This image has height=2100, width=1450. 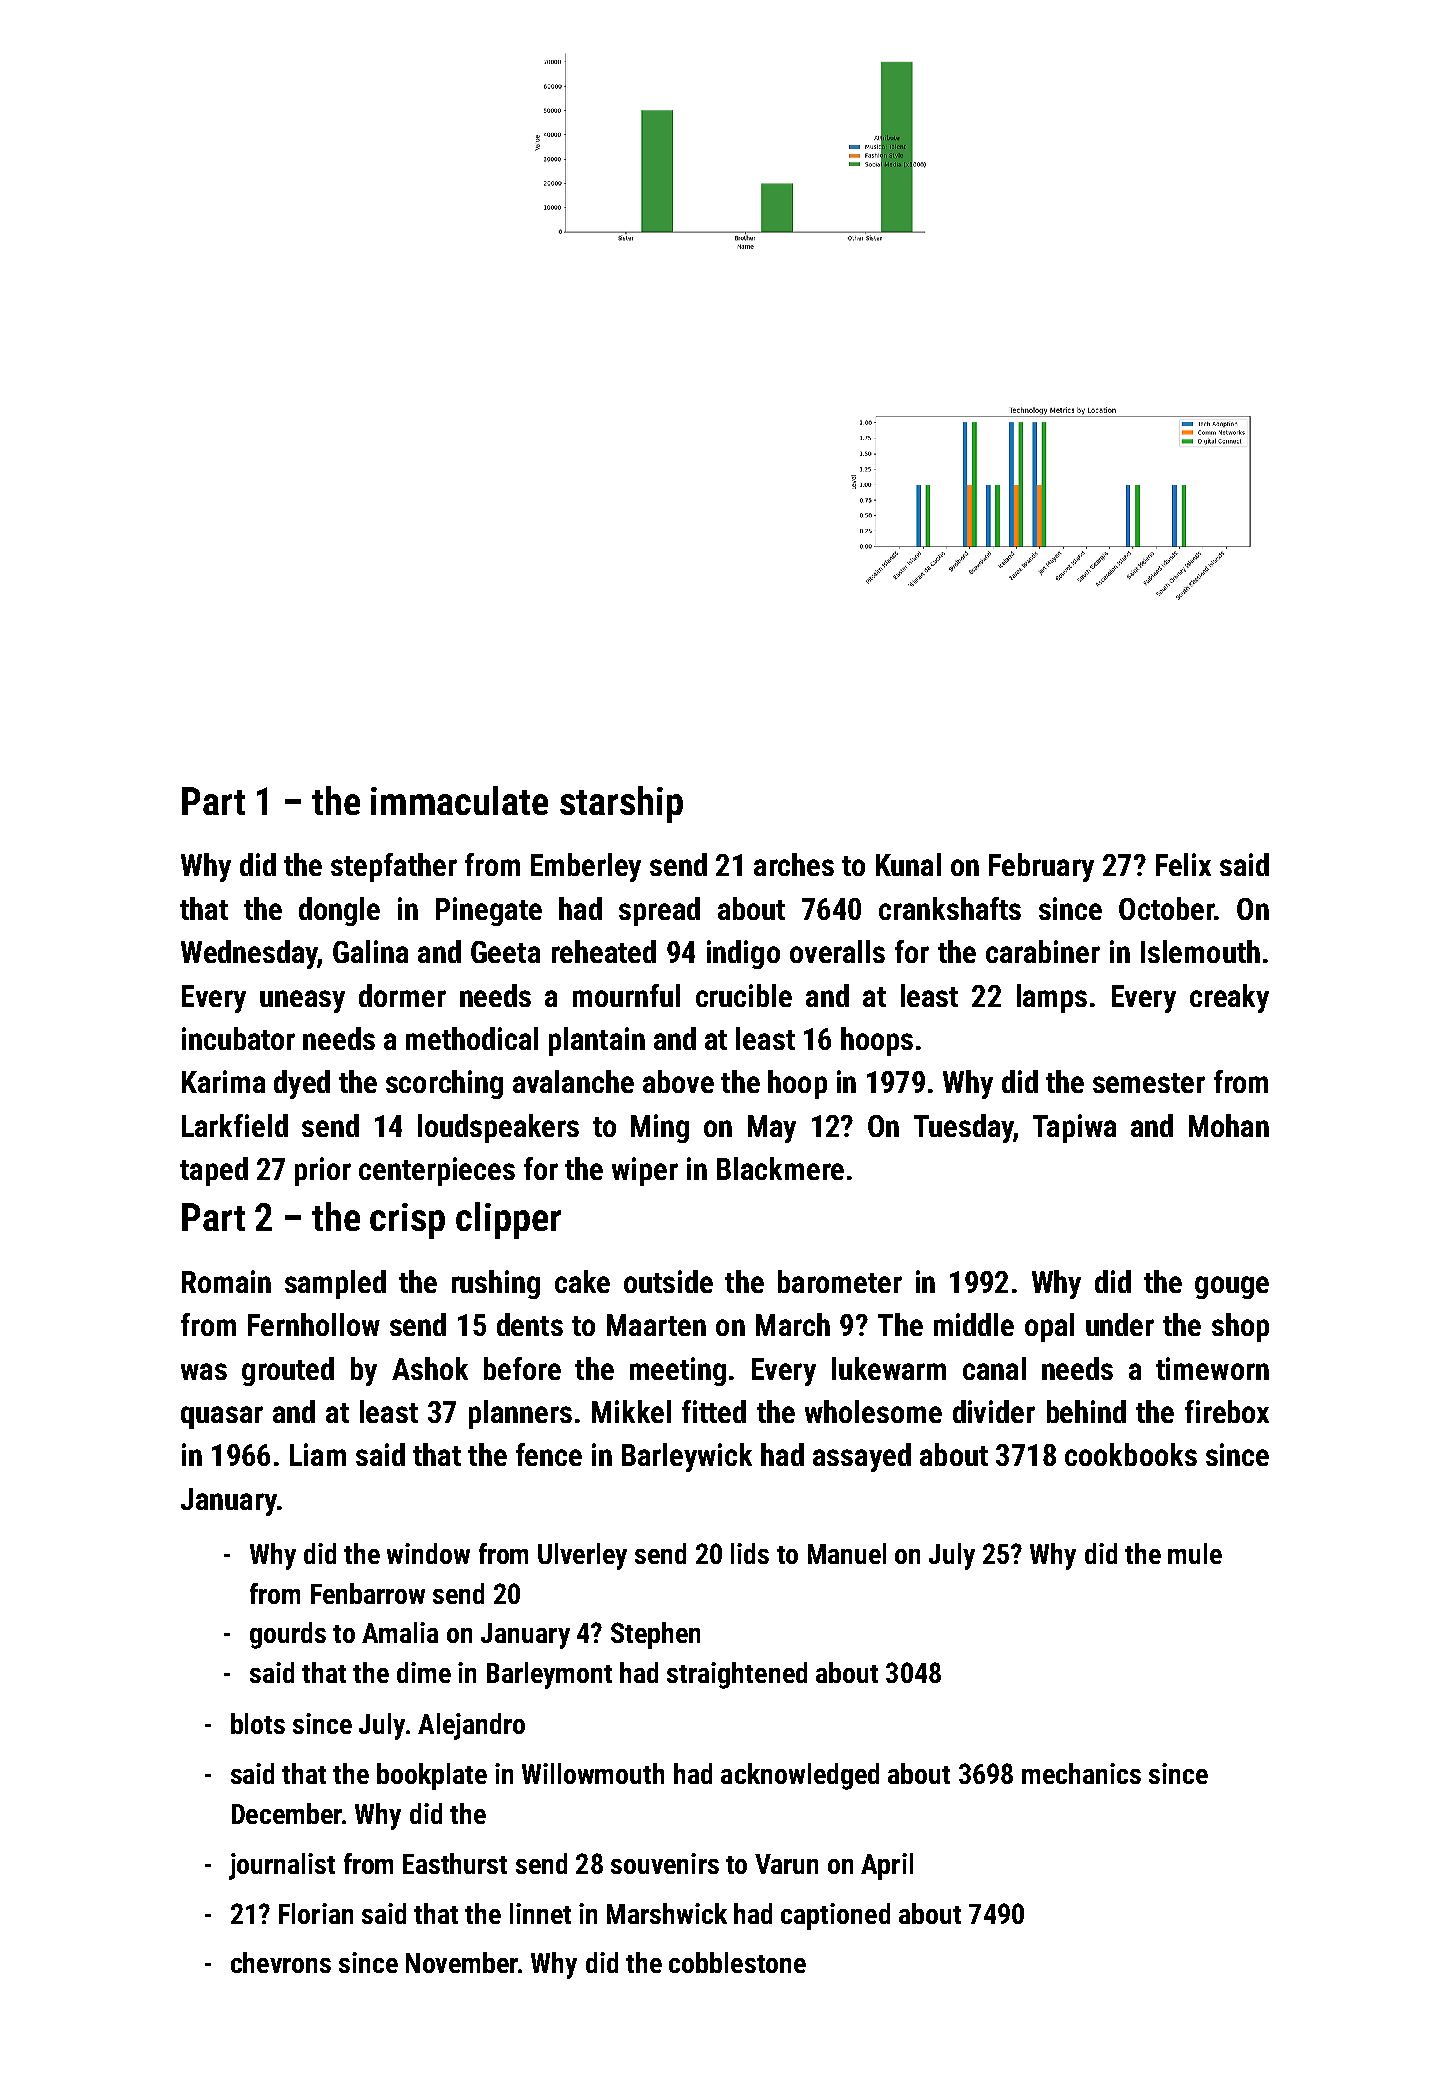 I want to click on starship, so click(x=621, y=804).
